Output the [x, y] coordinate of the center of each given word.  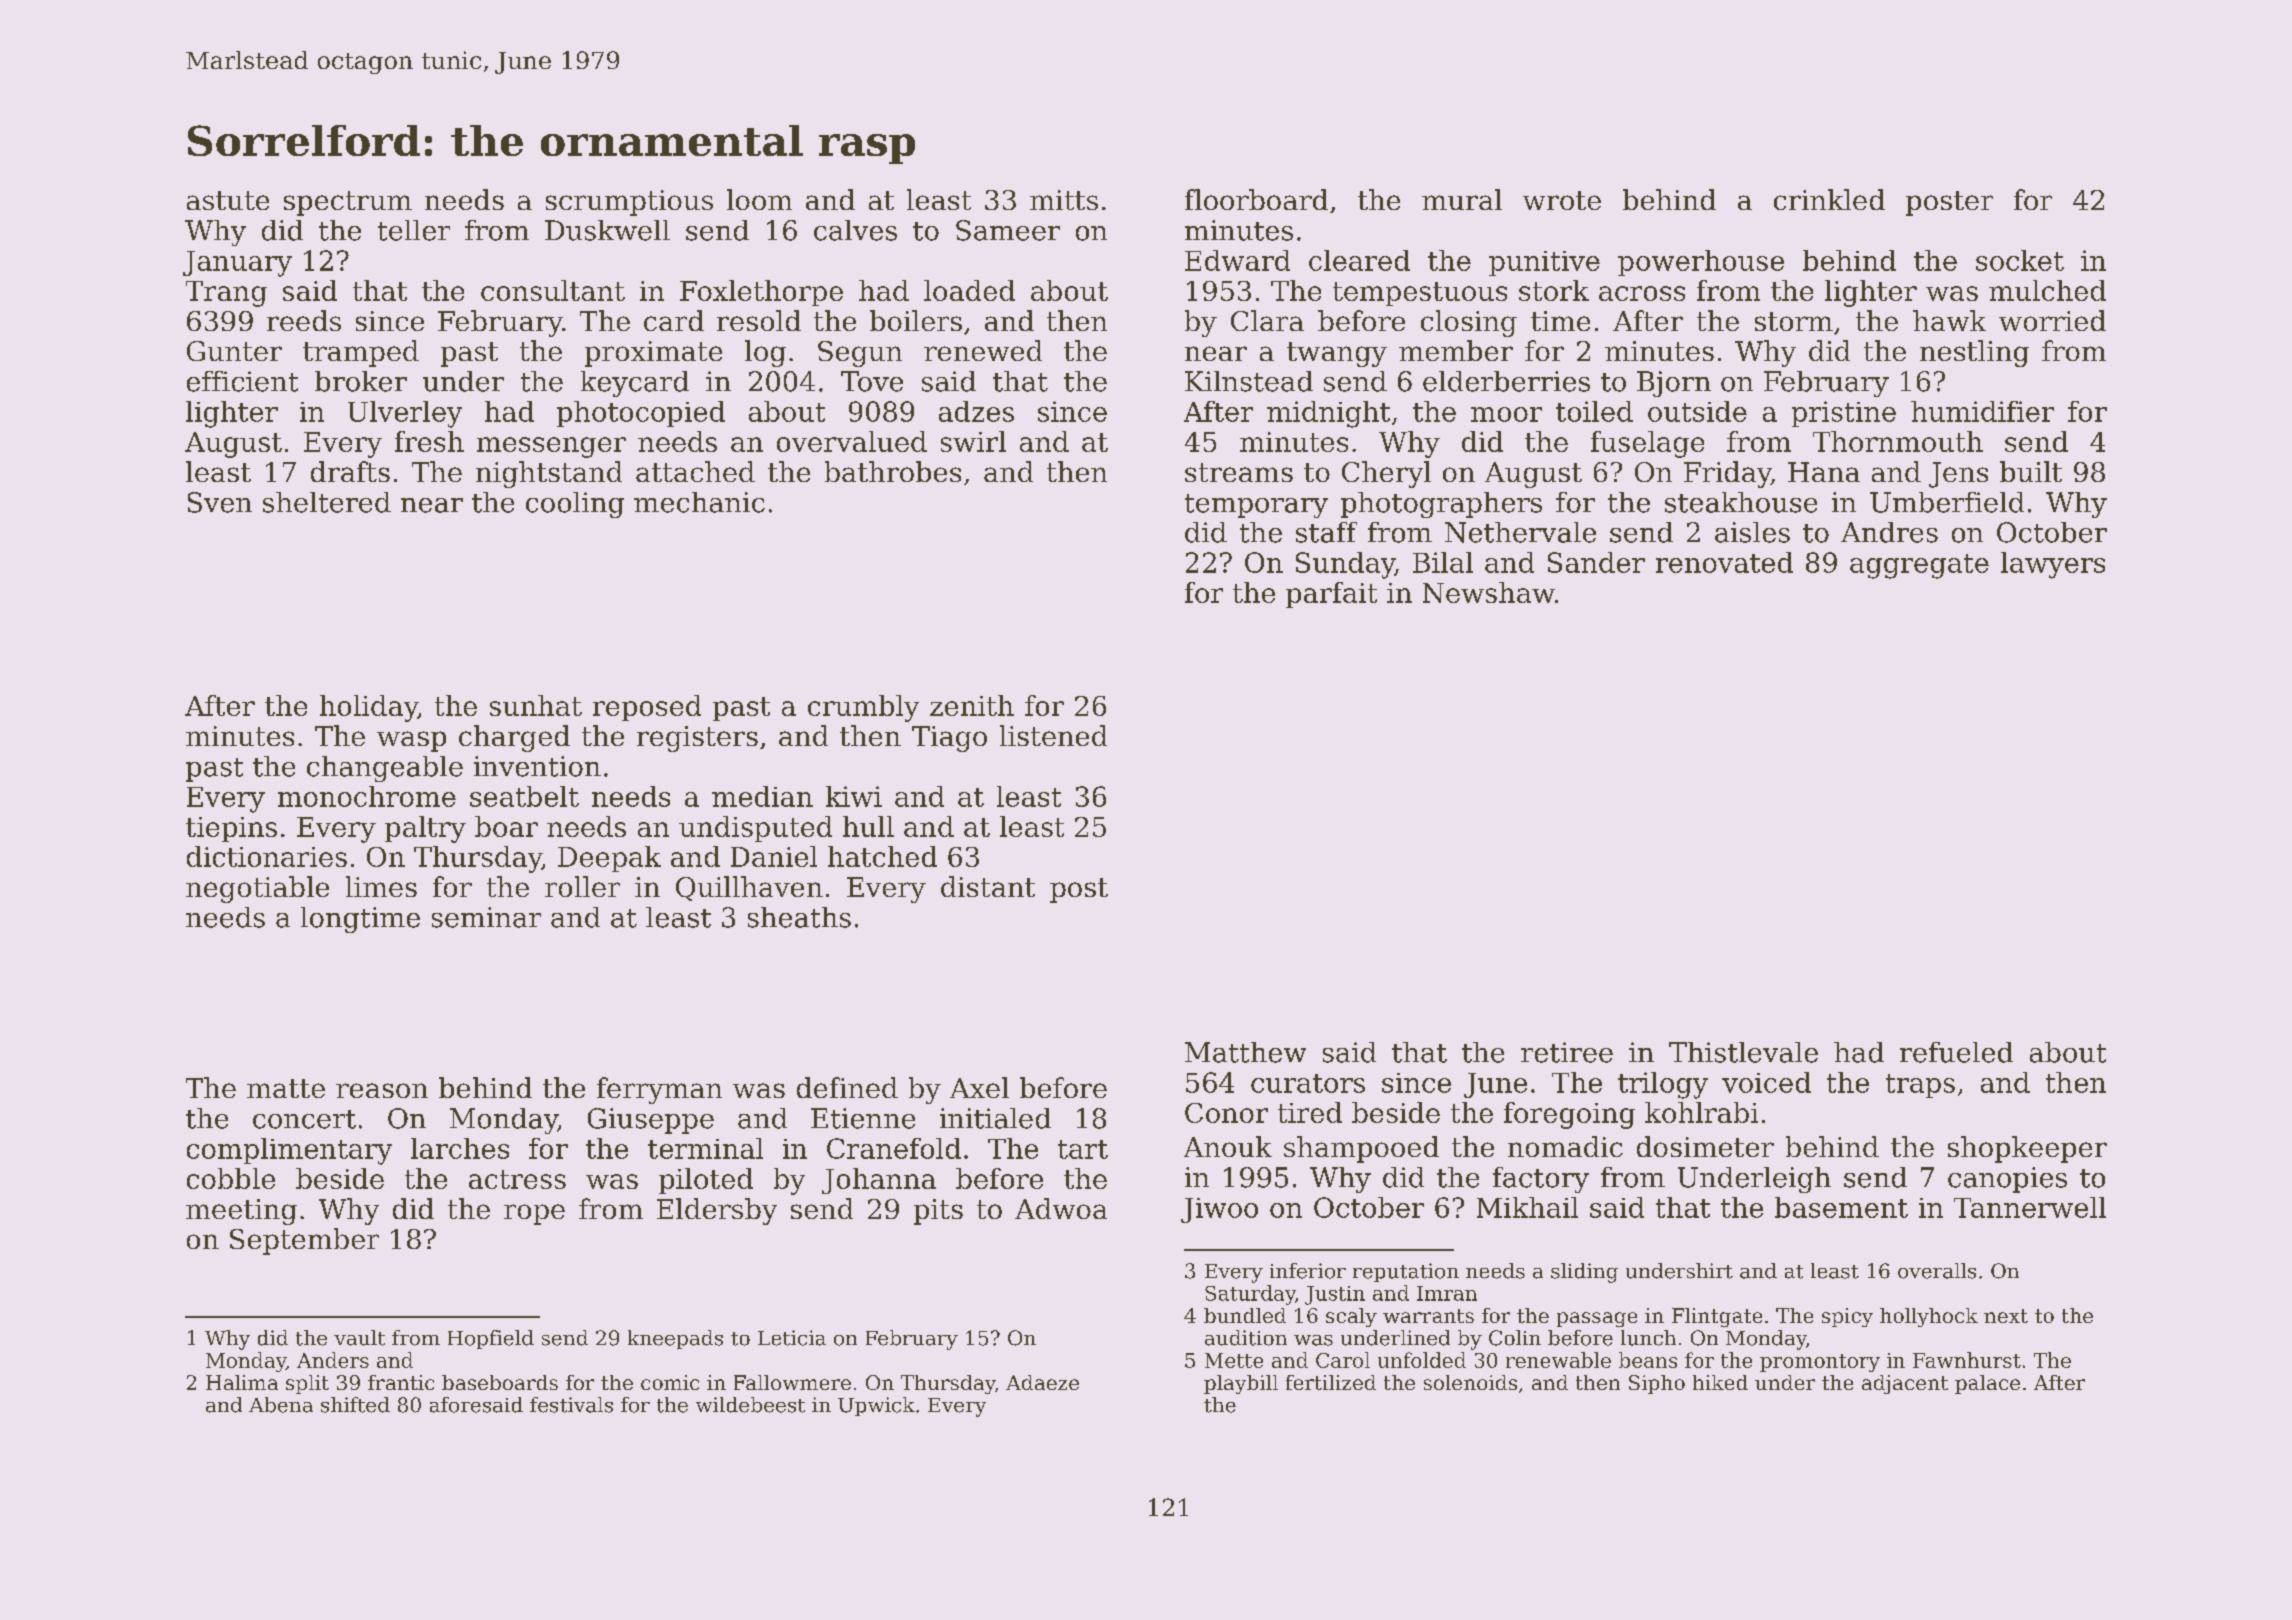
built [2031, 471]
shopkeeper [2027, 1149]
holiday [369, 708]
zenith [972, 705]
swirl [973, 441]
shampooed [1361, 1149]
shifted [355, 1405]
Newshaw [1489, 592]
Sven [220, 502]
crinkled [1829, 199]
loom [759, 199]
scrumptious [629, 203]
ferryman [659, 1090]
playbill [1241, 1384]
